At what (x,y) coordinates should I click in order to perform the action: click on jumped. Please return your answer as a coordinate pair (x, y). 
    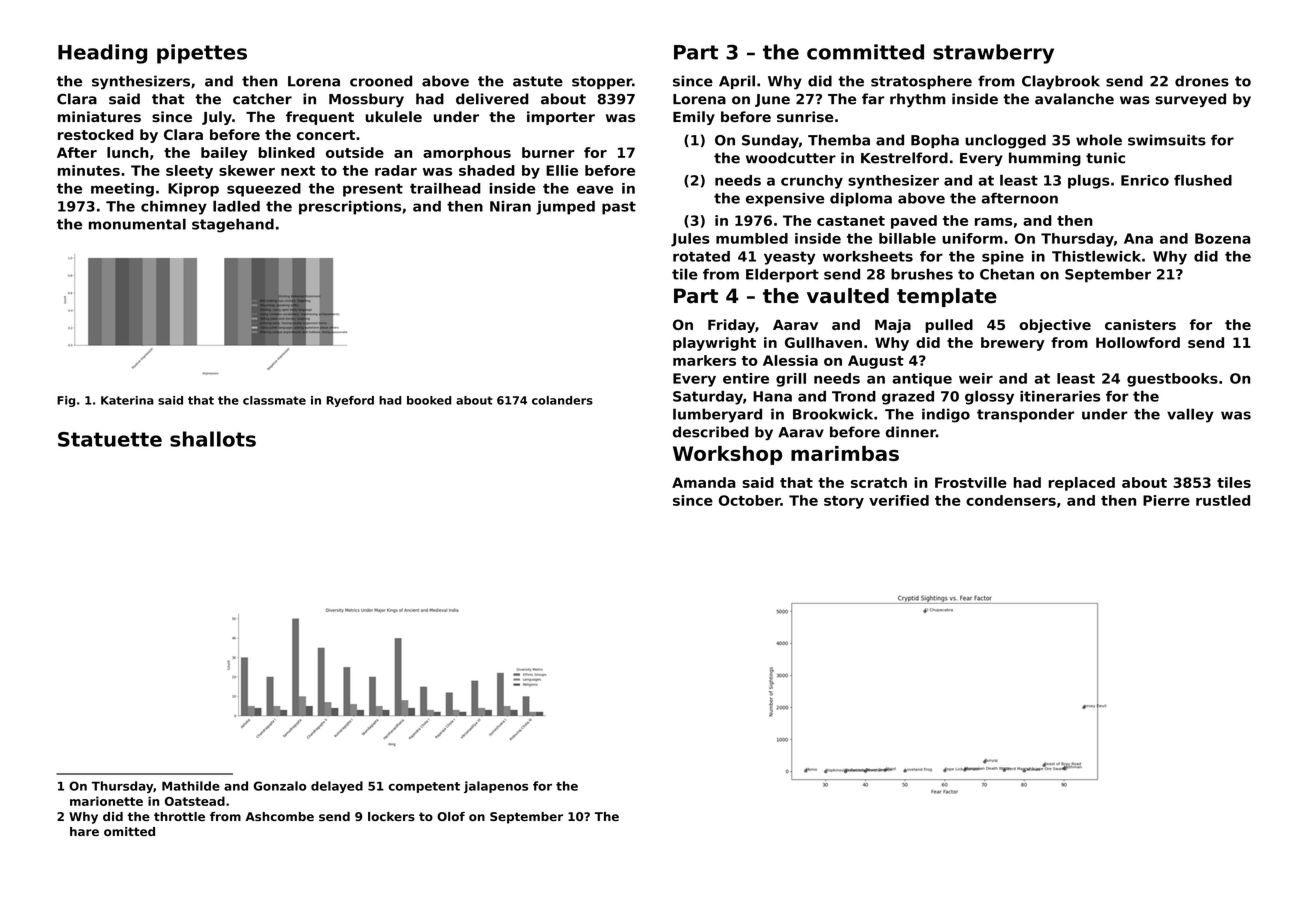
    Looking at the image, I should click on (565, 208).
